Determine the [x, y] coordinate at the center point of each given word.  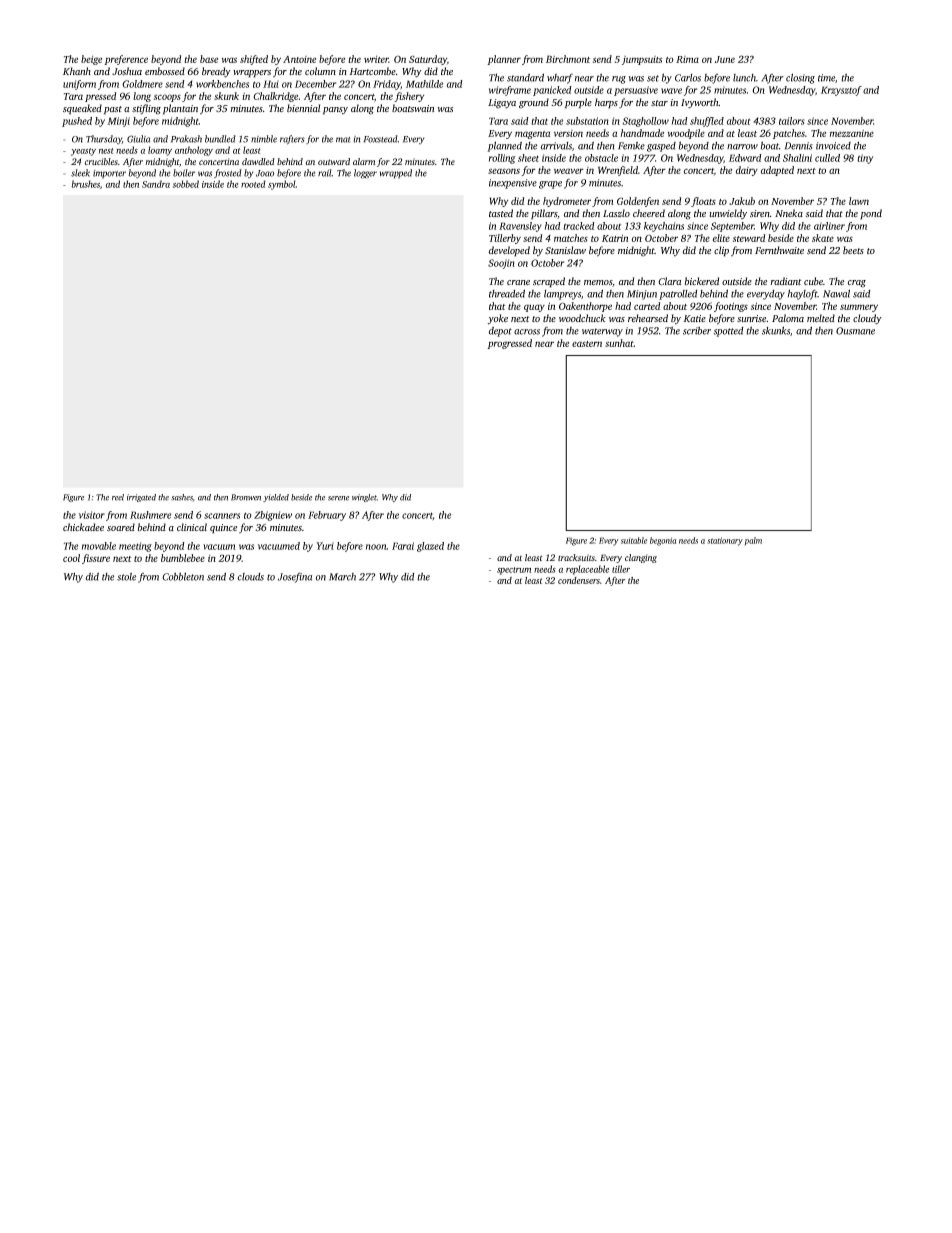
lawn [859, 201]
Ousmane [855, 331]
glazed [430, 547]
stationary [725, 541]
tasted [501, 213]
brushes [85, 184]
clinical [192, 527]
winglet [364, 498]
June [725, 59]
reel [118, 497]
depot [500, 332]
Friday [387, 85]
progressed [509, 344]
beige [91, 60]
